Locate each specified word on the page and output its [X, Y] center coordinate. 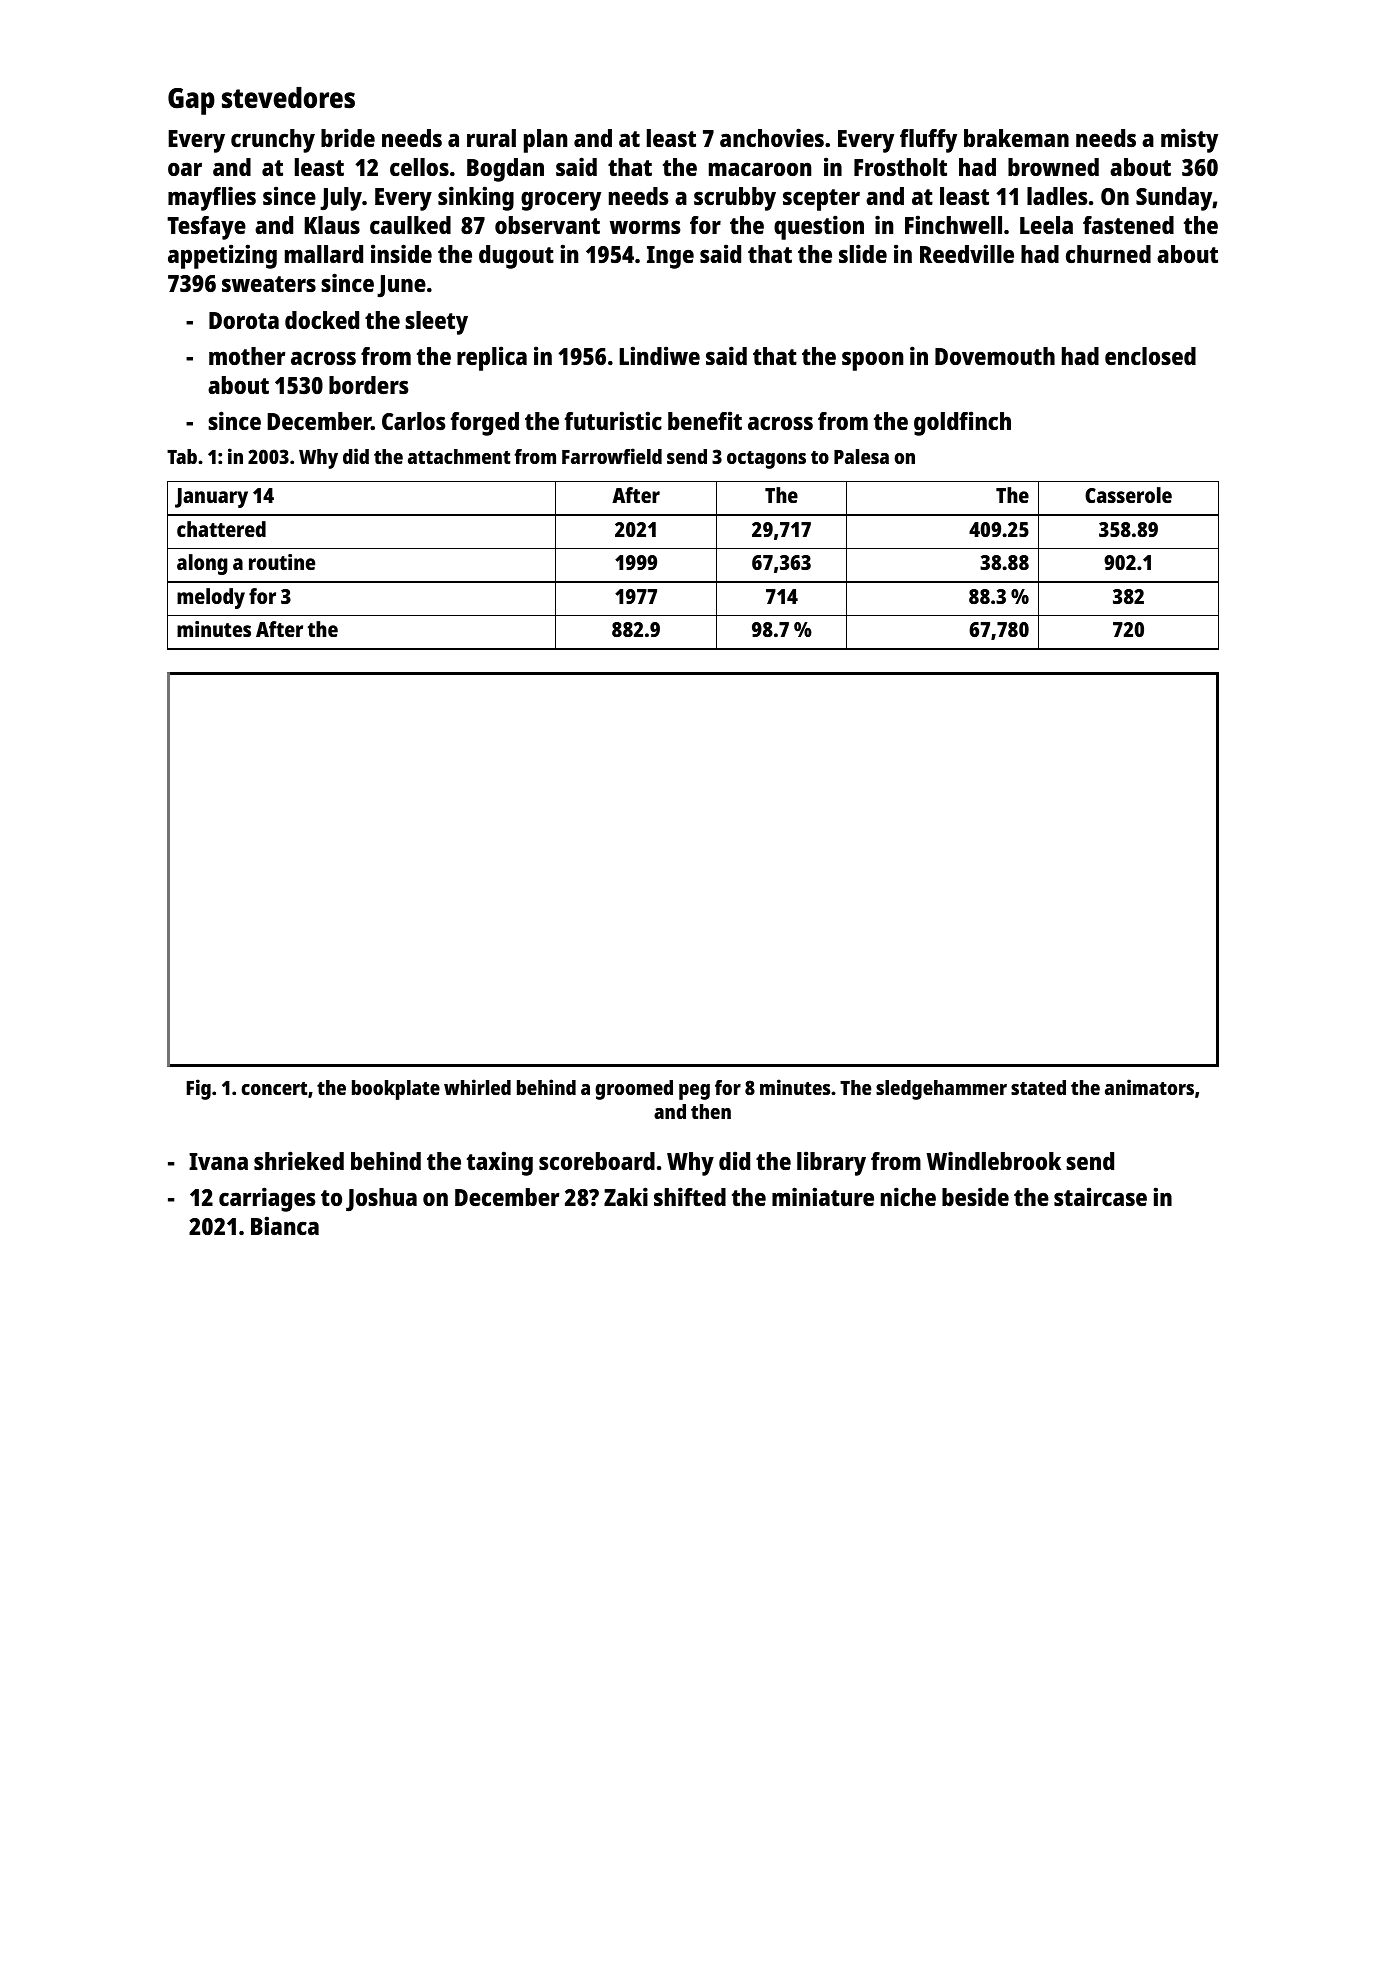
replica [492, 358]
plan [545, 141]
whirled [477, 1087]
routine [282, 562]
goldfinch [962, 423]
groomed [634, 1090]
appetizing [222, 256]
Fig [199, 1089]
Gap [191, 101]
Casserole [1128, 495]
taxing [500, 1163]
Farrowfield [612, 456]
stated [1038, 1087]
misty [1189, 140]
